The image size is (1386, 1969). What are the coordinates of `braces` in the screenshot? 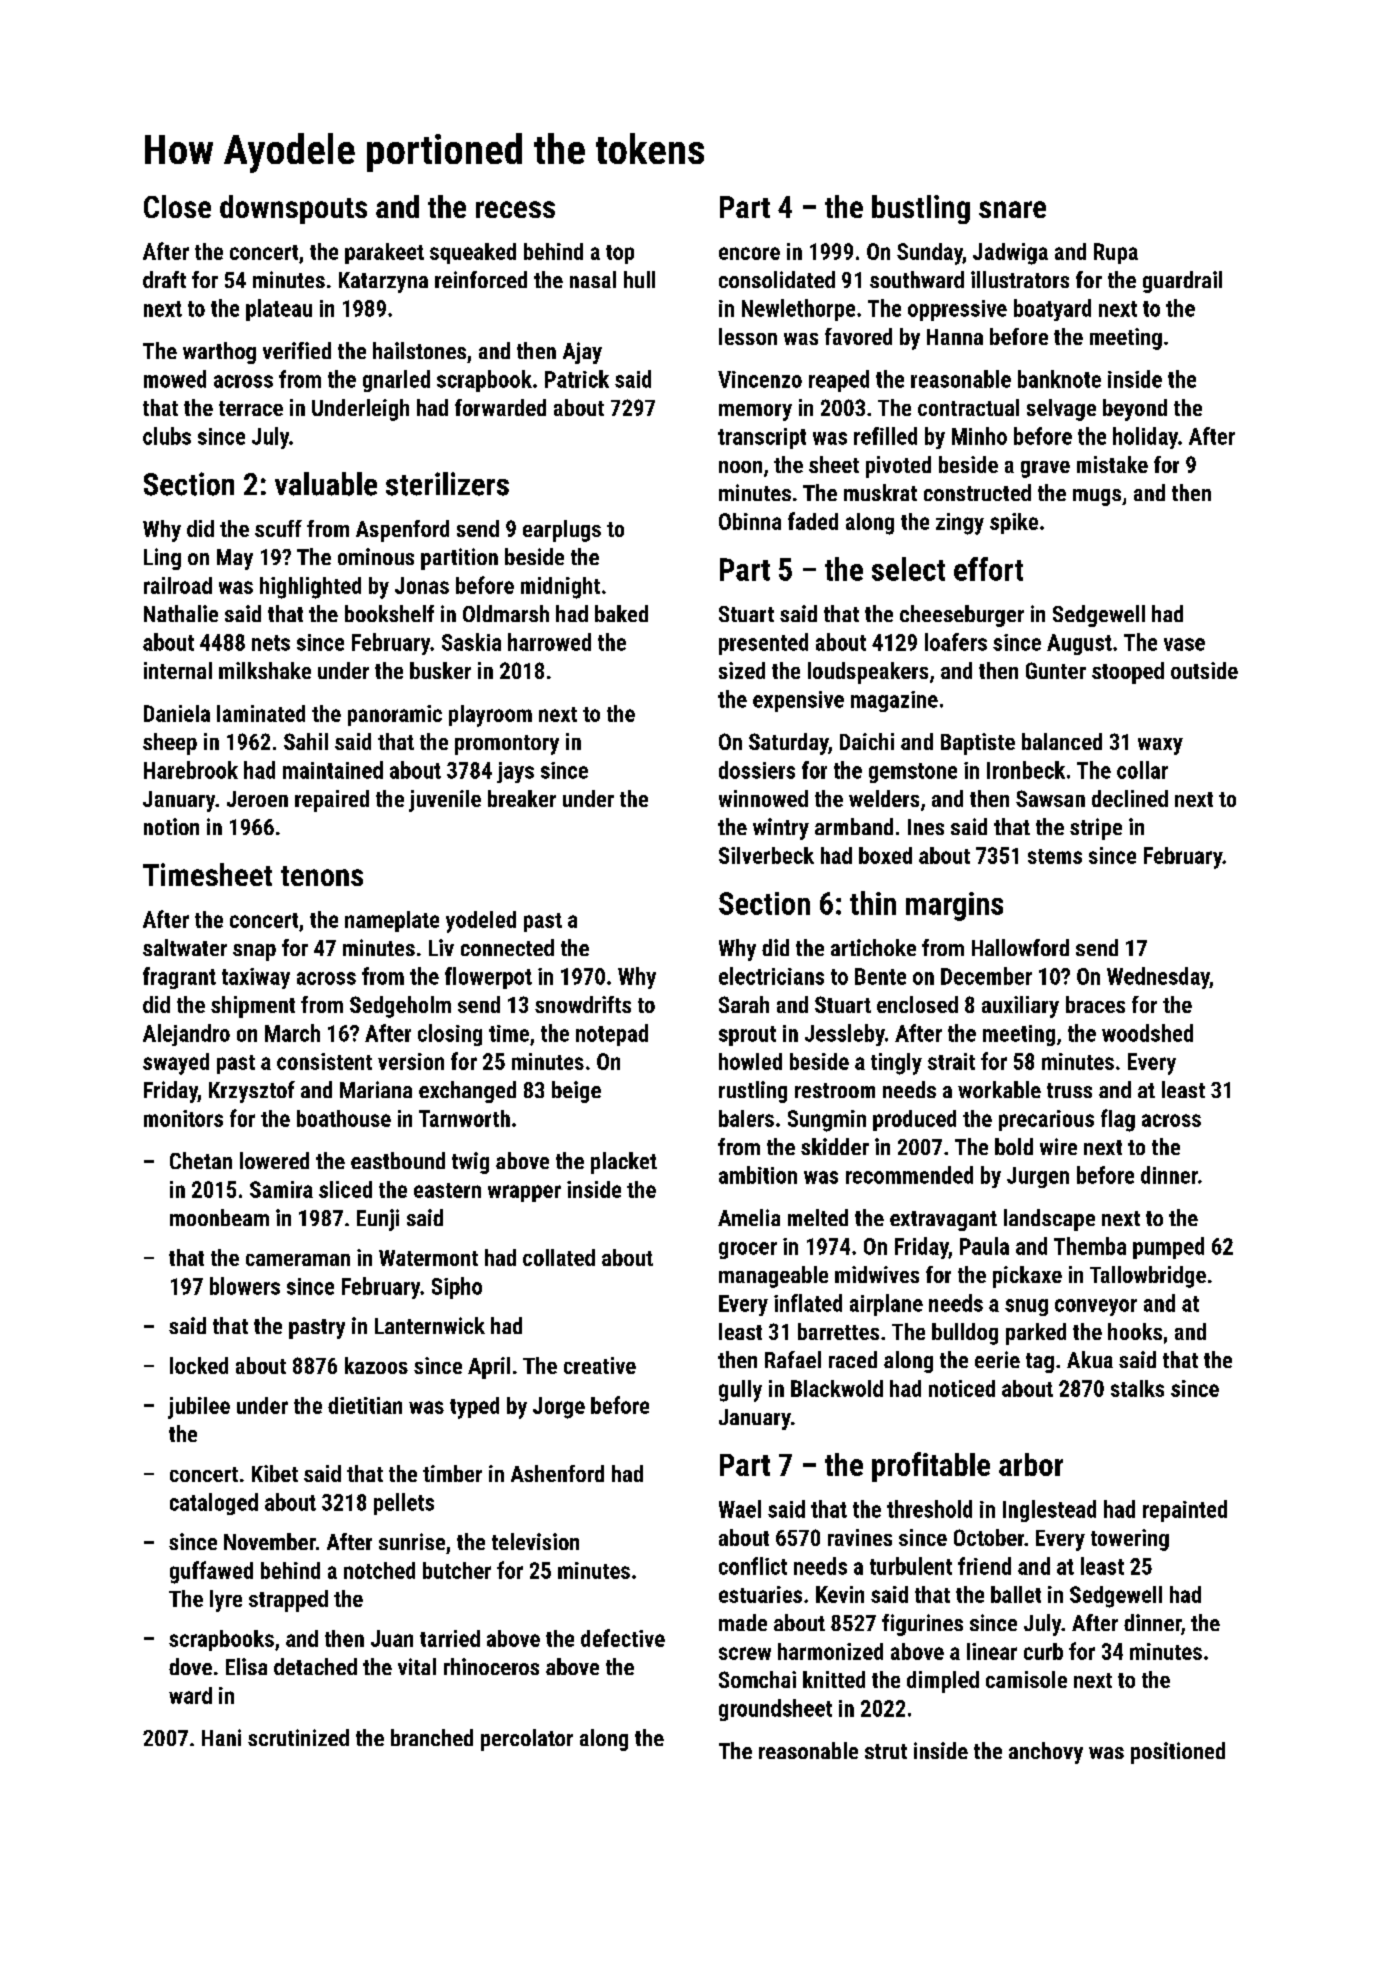 It's located at (1095, 1004).
